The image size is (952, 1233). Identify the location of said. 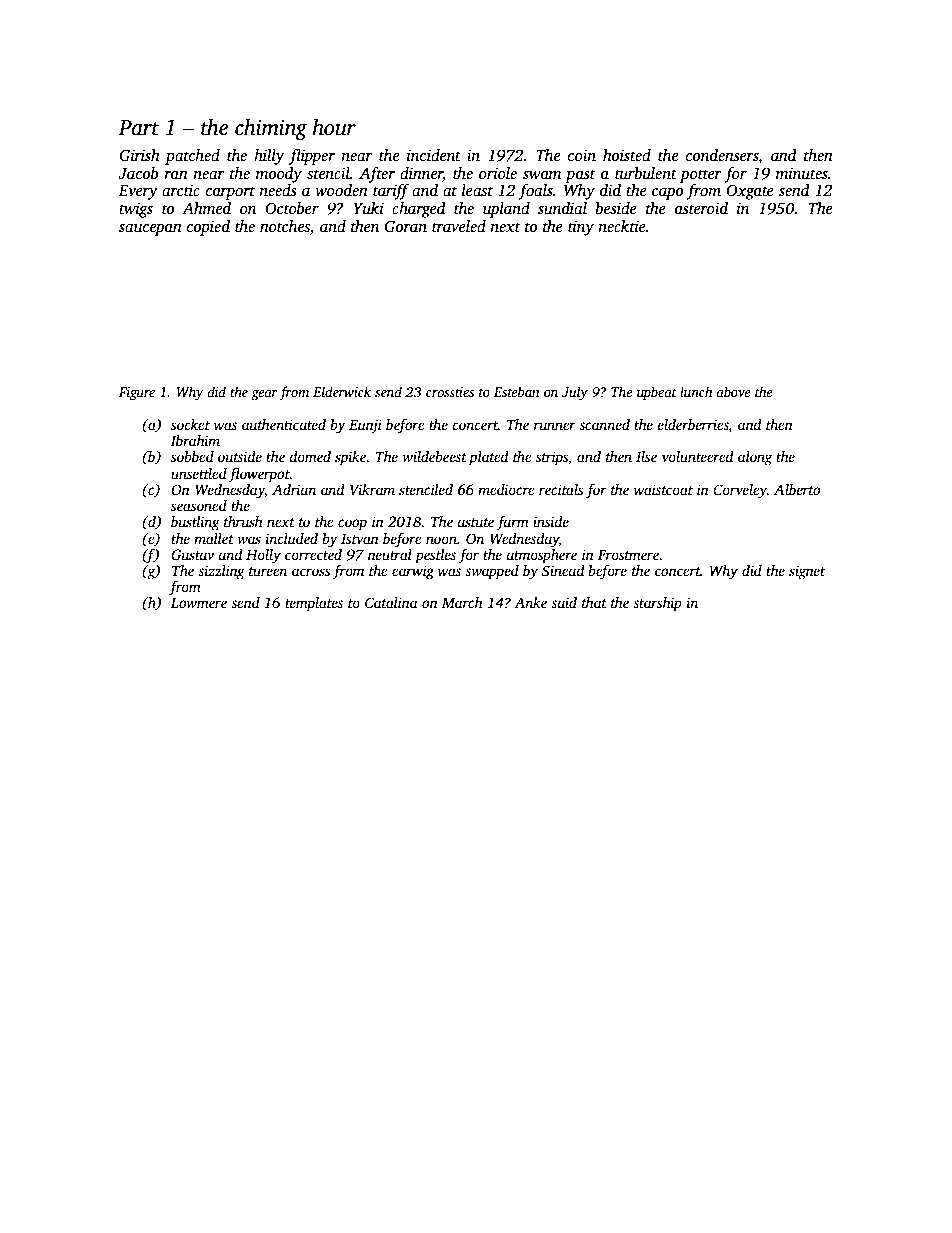
(564, 602).
